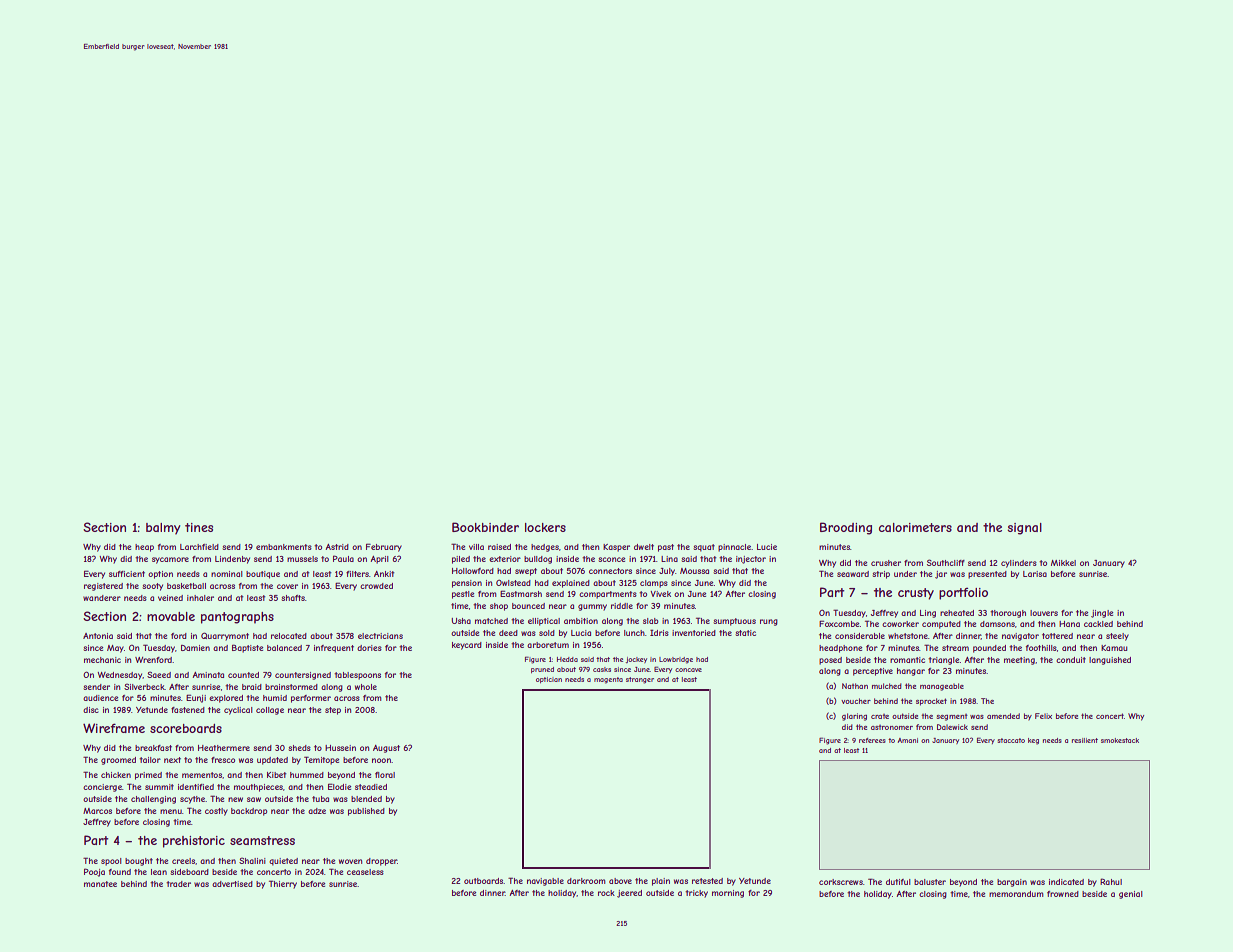 The width and height of the screenshot is (1233, 952). Describe the element at coordinates (186, 728) in the screenshot. I see `scoreboards` at that location.
